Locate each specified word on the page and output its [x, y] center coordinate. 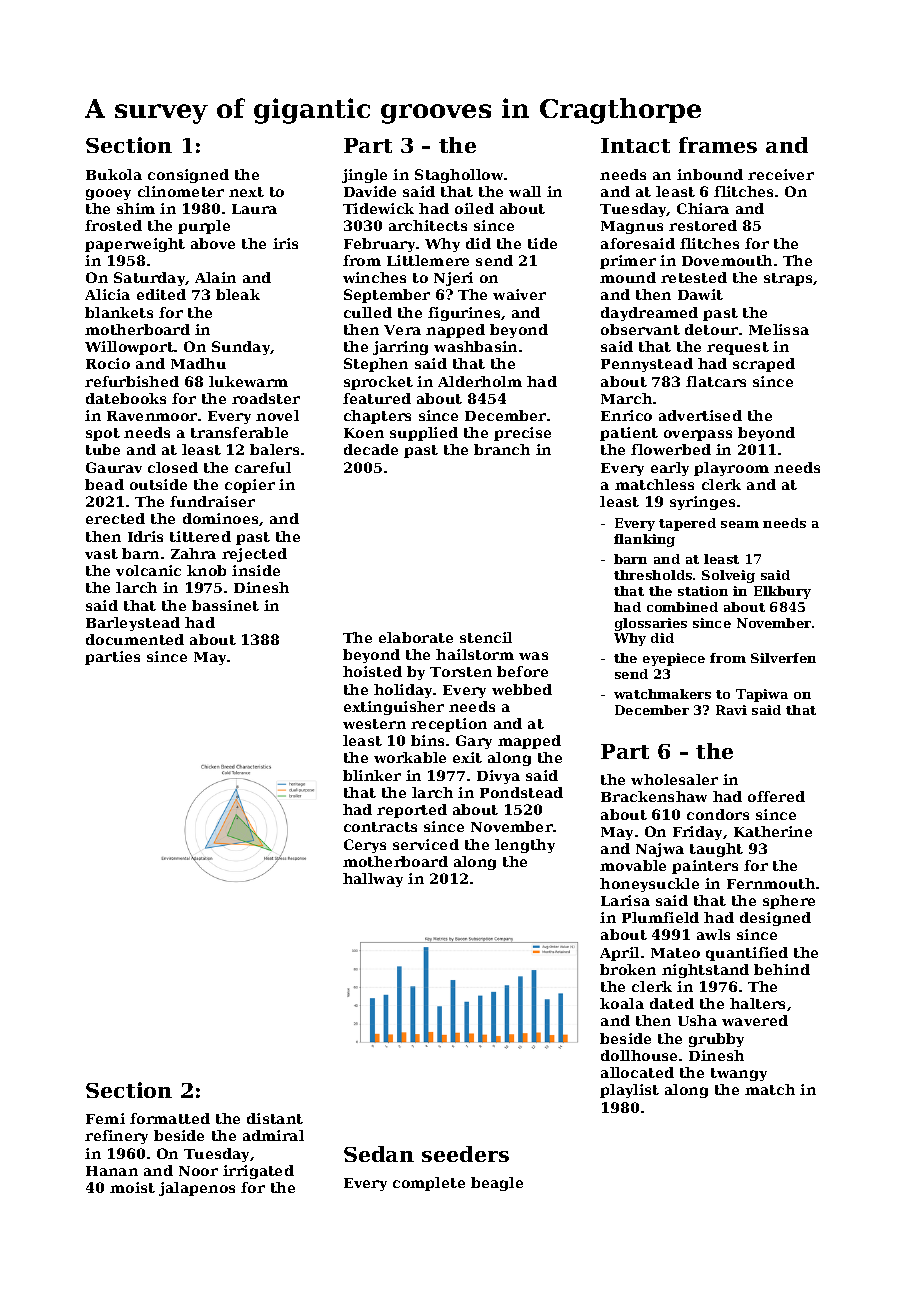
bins [427, 740]
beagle [497, 1184]
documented [135, 639]
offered [776, 796]
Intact [635, 145]
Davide [370, 191]
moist [132, 1187]
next [246, 192]
